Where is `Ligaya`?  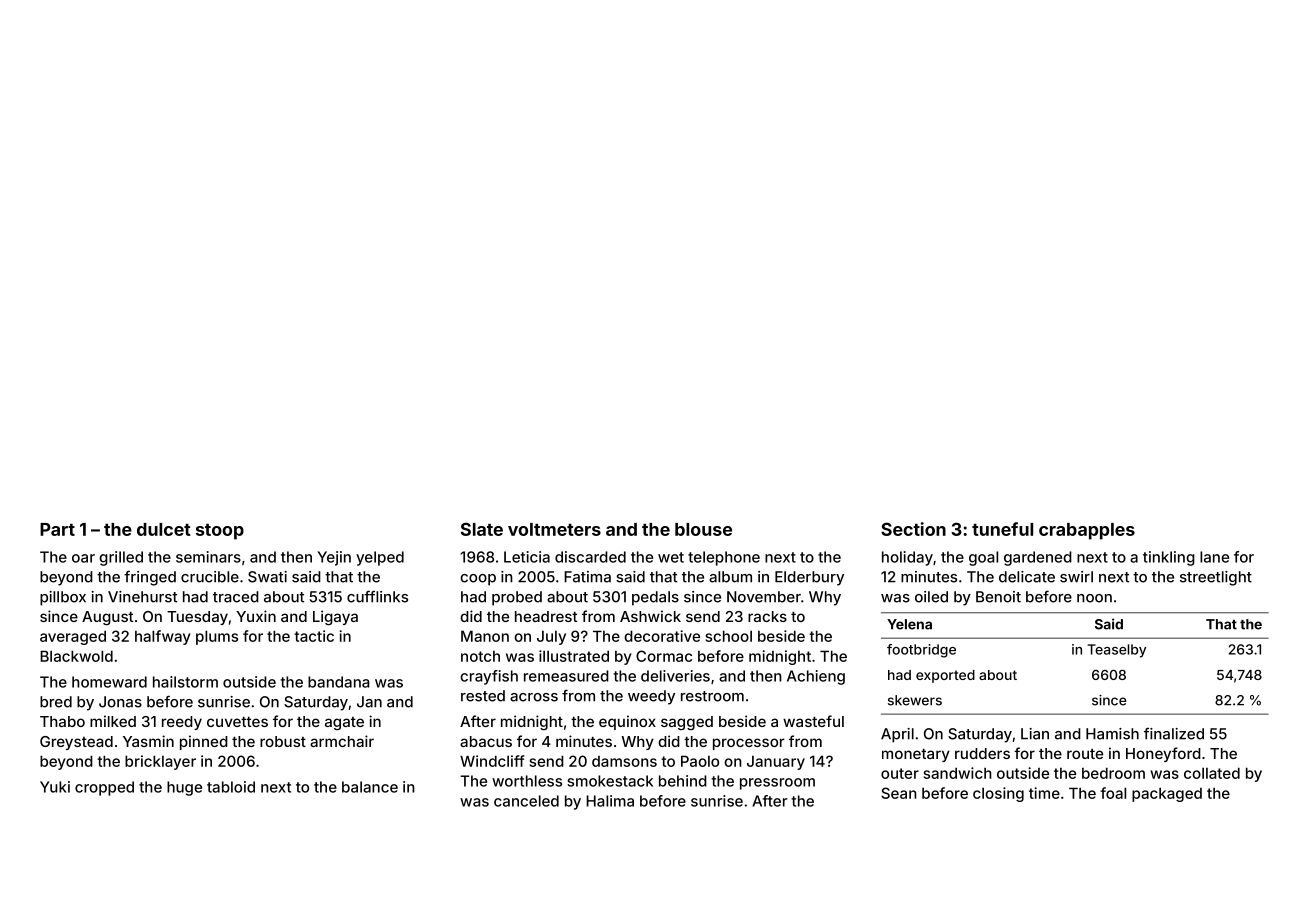 Ligaya is located at coordinates (335, 618).
